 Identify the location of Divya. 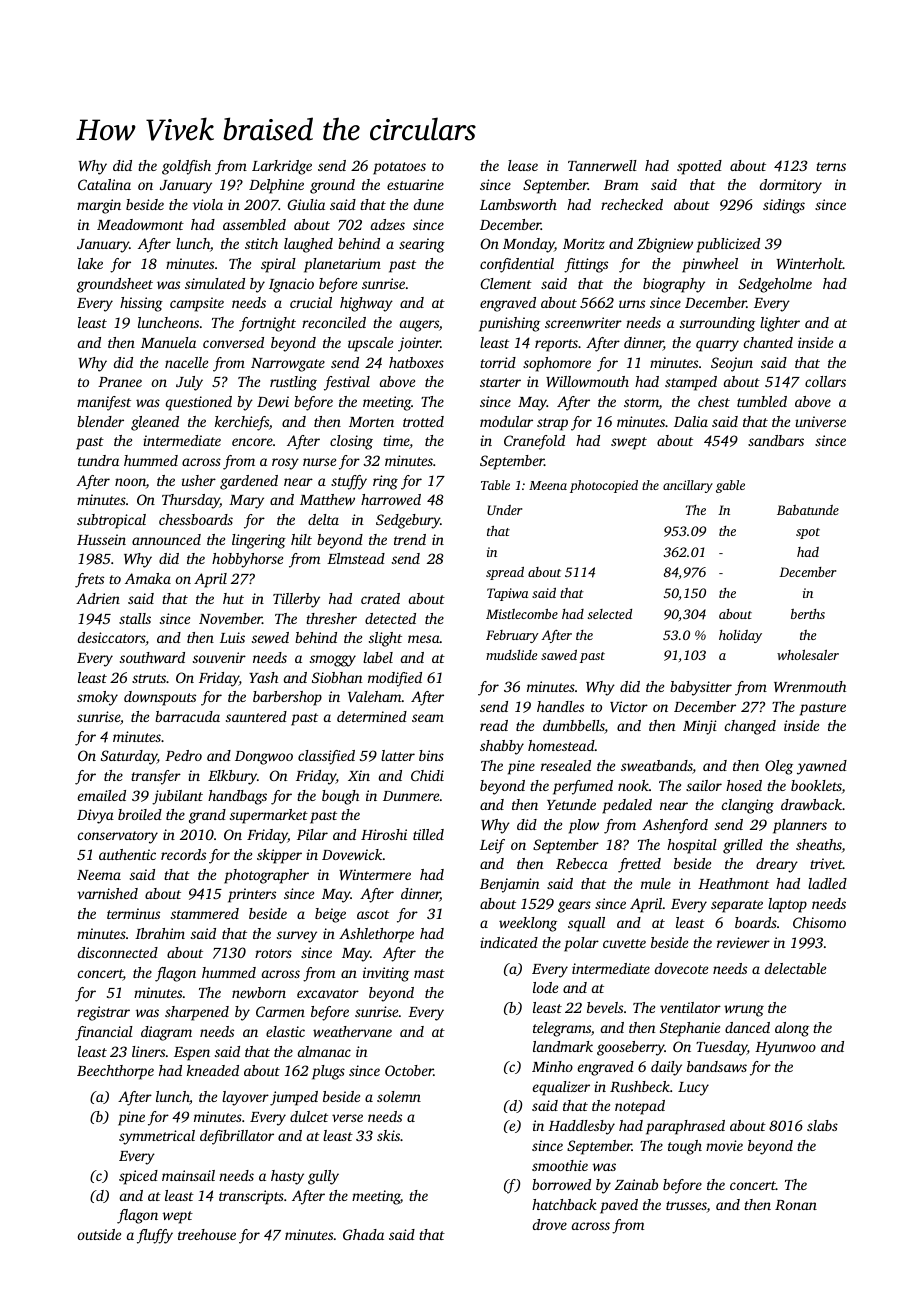
(95, 816).
